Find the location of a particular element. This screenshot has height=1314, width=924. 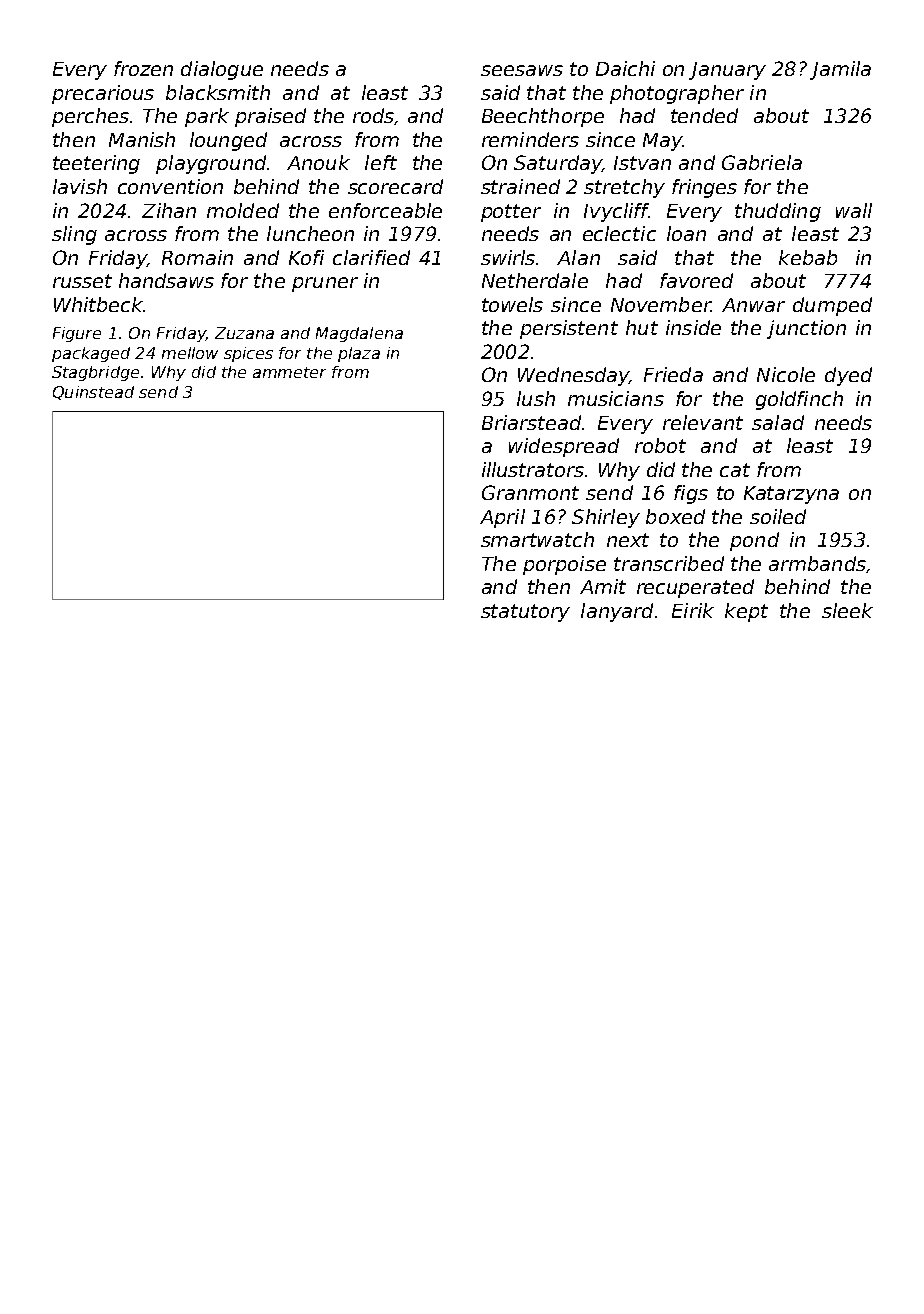

Quinstead is located at coordinates (93, 393).
